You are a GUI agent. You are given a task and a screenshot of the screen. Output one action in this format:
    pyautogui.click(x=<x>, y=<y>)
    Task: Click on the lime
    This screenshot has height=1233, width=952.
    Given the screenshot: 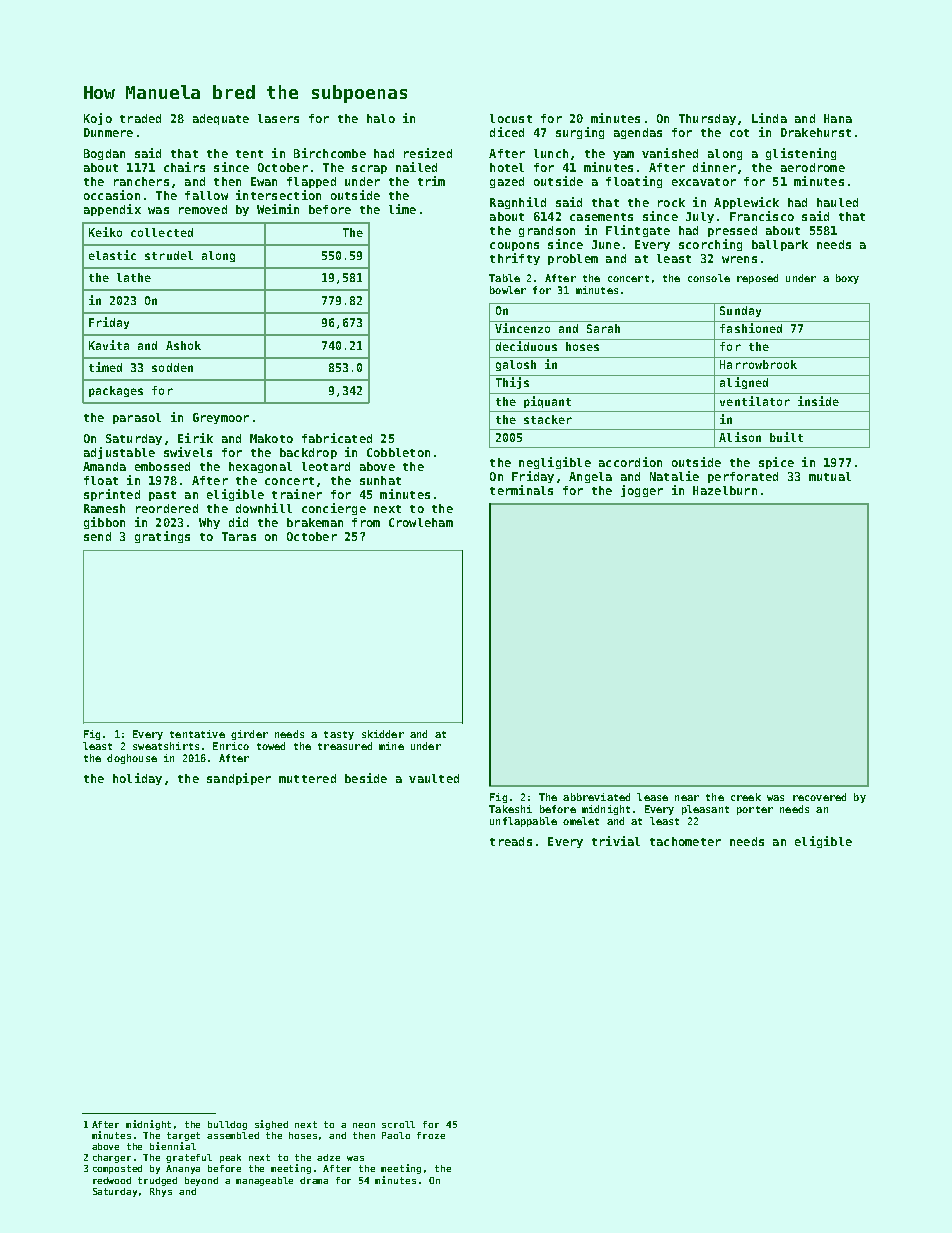 What is the action you would take?
    pyautogui.click(x=402, y=209)
